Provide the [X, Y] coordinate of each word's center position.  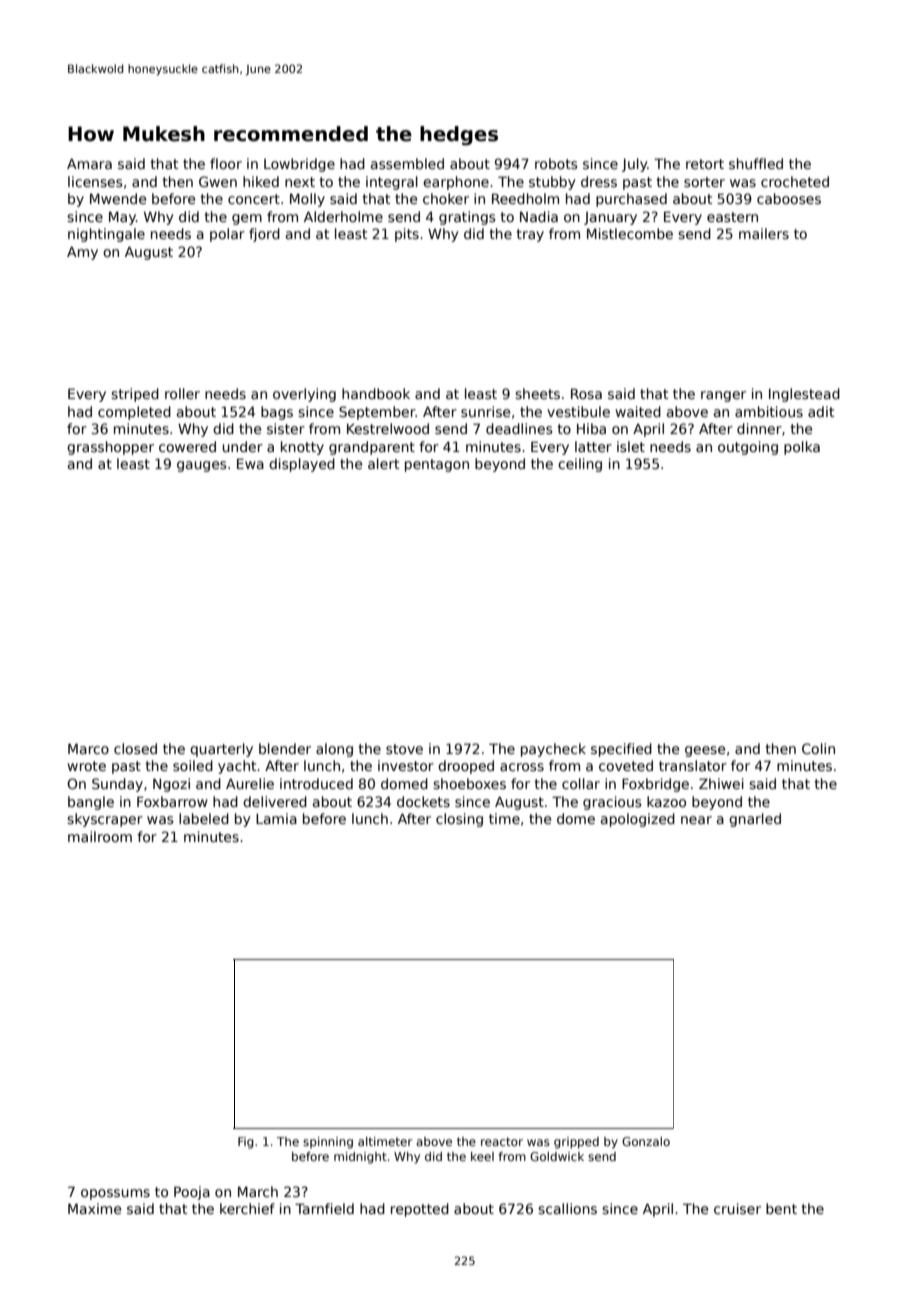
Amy [82, 253]
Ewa [250, 463]
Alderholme [343, 216]
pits [407, 235]
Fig [246, 1143]
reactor [502, 1141]
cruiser [737, 1208]
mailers [764, 233]
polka [802, 448]
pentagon [437, 465]
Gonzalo [646, 1141]
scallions [567, 1208]
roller [182, 393]
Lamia [276, 818]
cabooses [789, 198]
